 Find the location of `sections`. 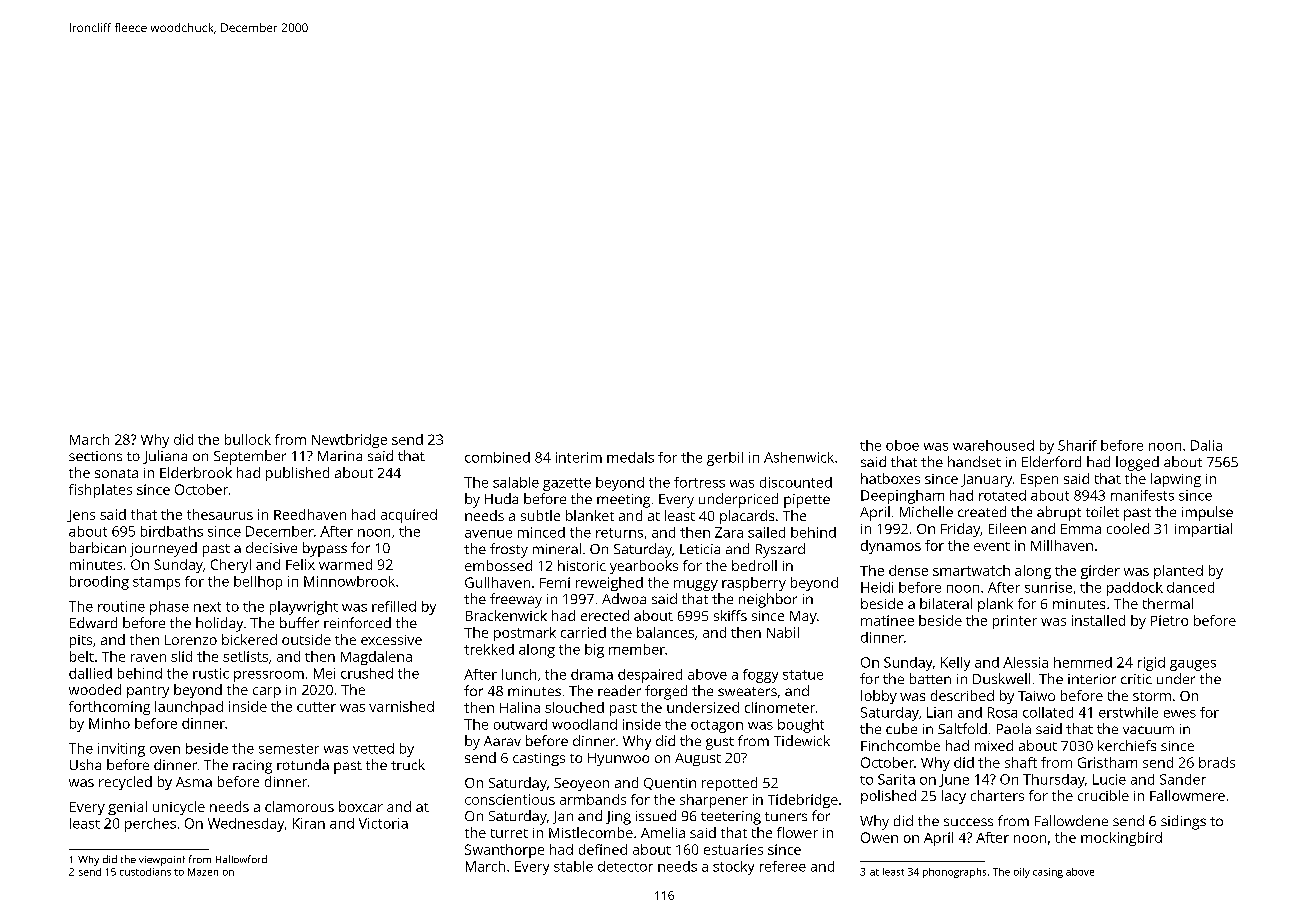

sections is located at coordinates (95, 456).
